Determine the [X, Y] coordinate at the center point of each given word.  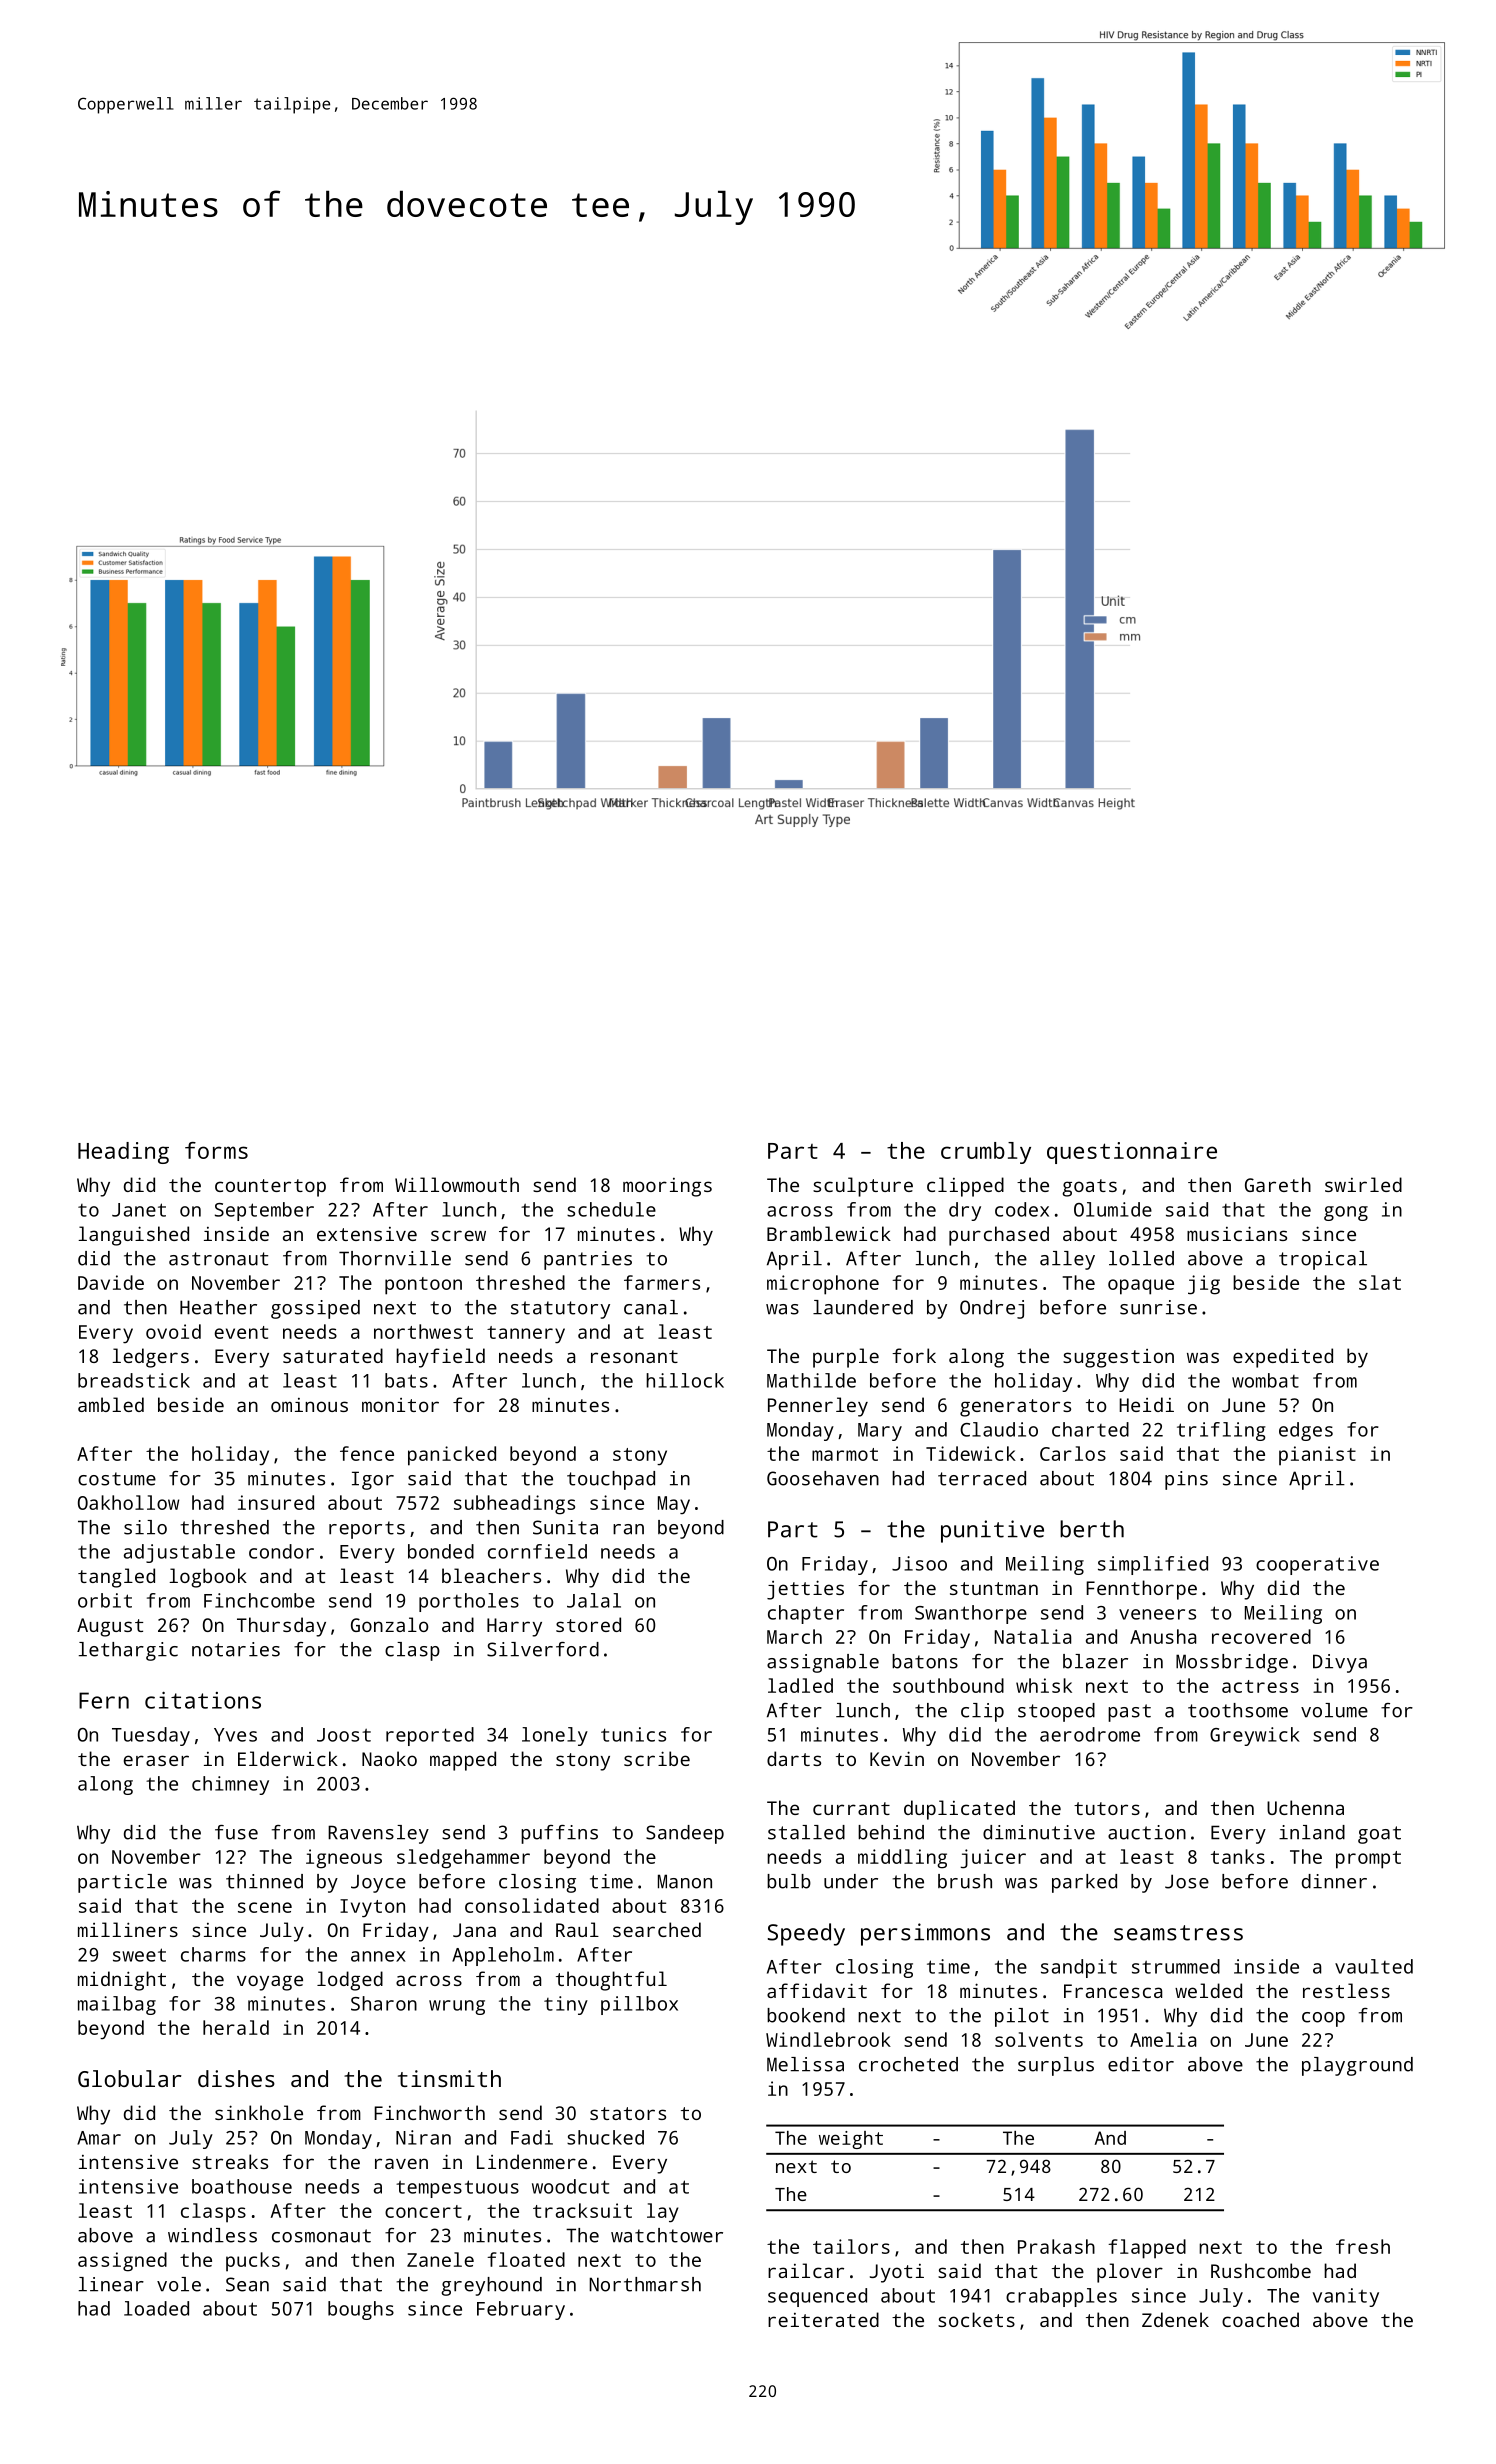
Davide [111, 1282]
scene [265, 1907]
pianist [1317, 1456]
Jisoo [919, 1563]
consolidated [532, 1905]
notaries [236, 1649]
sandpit [1079, 1968]
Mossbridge [1232, 1663]
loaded [156, 2308]
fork [914, 1355]
